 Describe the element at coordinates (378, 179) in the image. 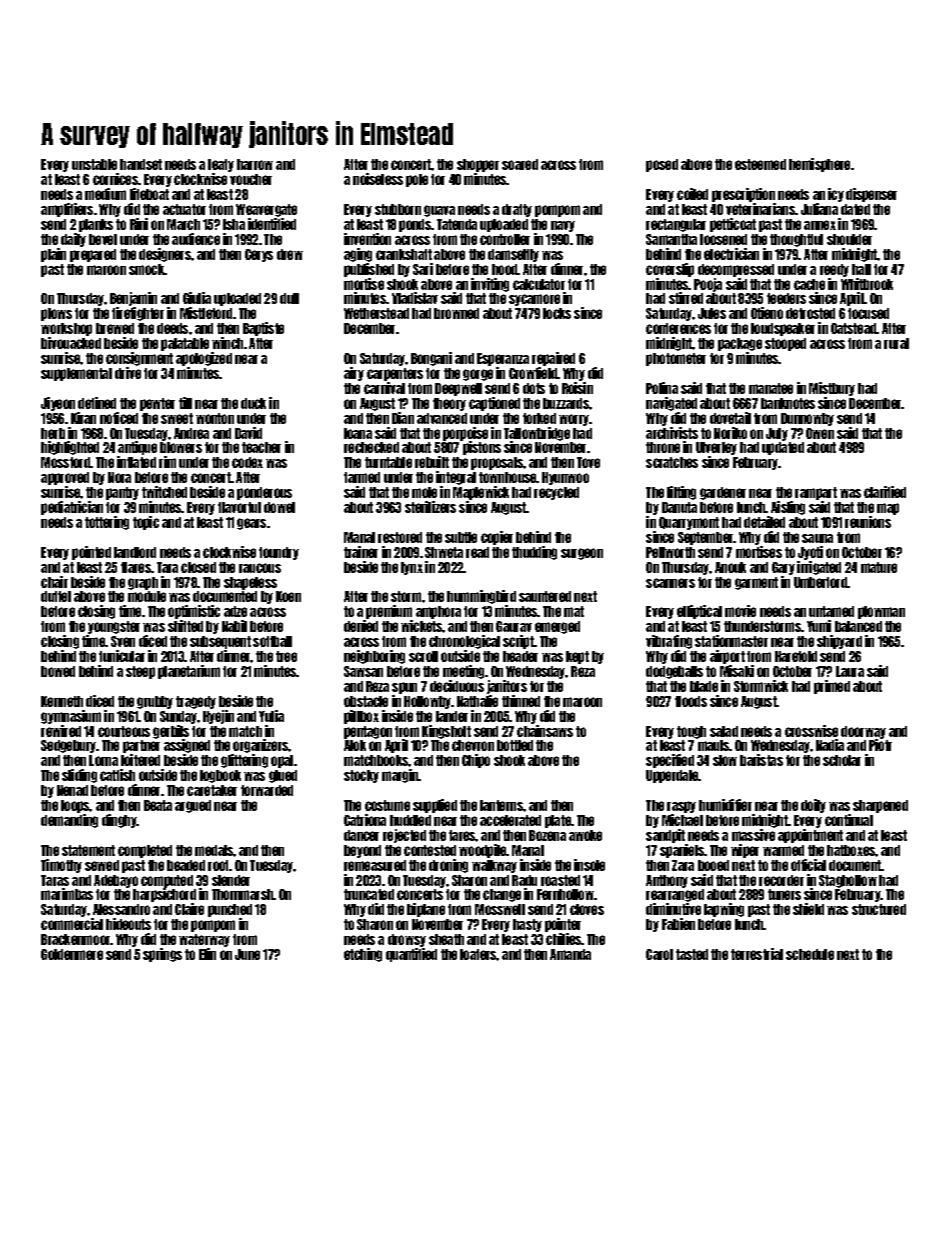

I see `noiseless` at that location.
